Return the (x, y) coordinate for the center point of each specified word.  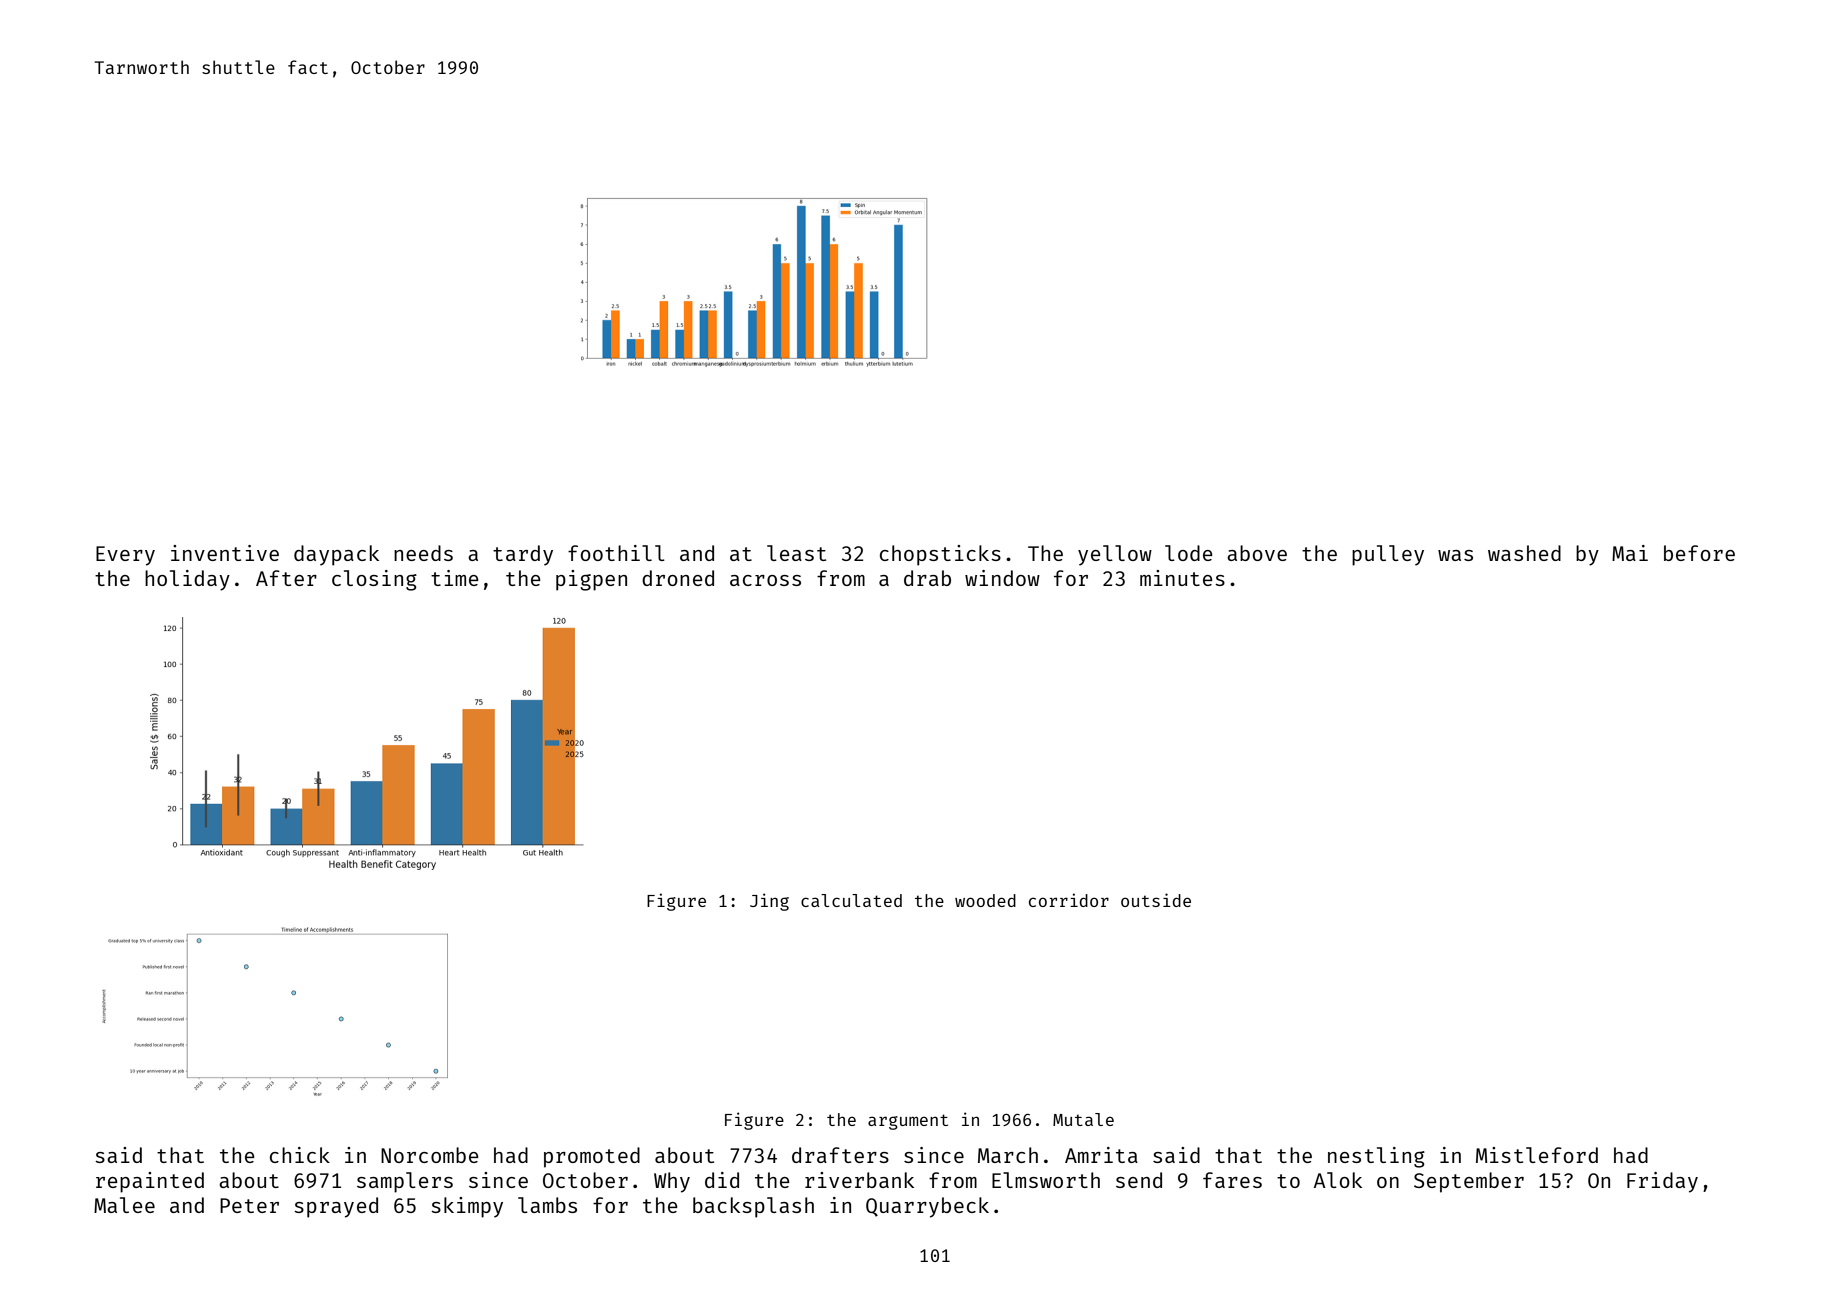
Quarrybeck (927, 1207)
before (1699, 553)
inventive (225, 553)
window (1002, 578)
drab (927, 578)
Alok (1338, 1180)
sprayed (336, 1207)
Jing (769, 902)
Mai (1630, 553)
